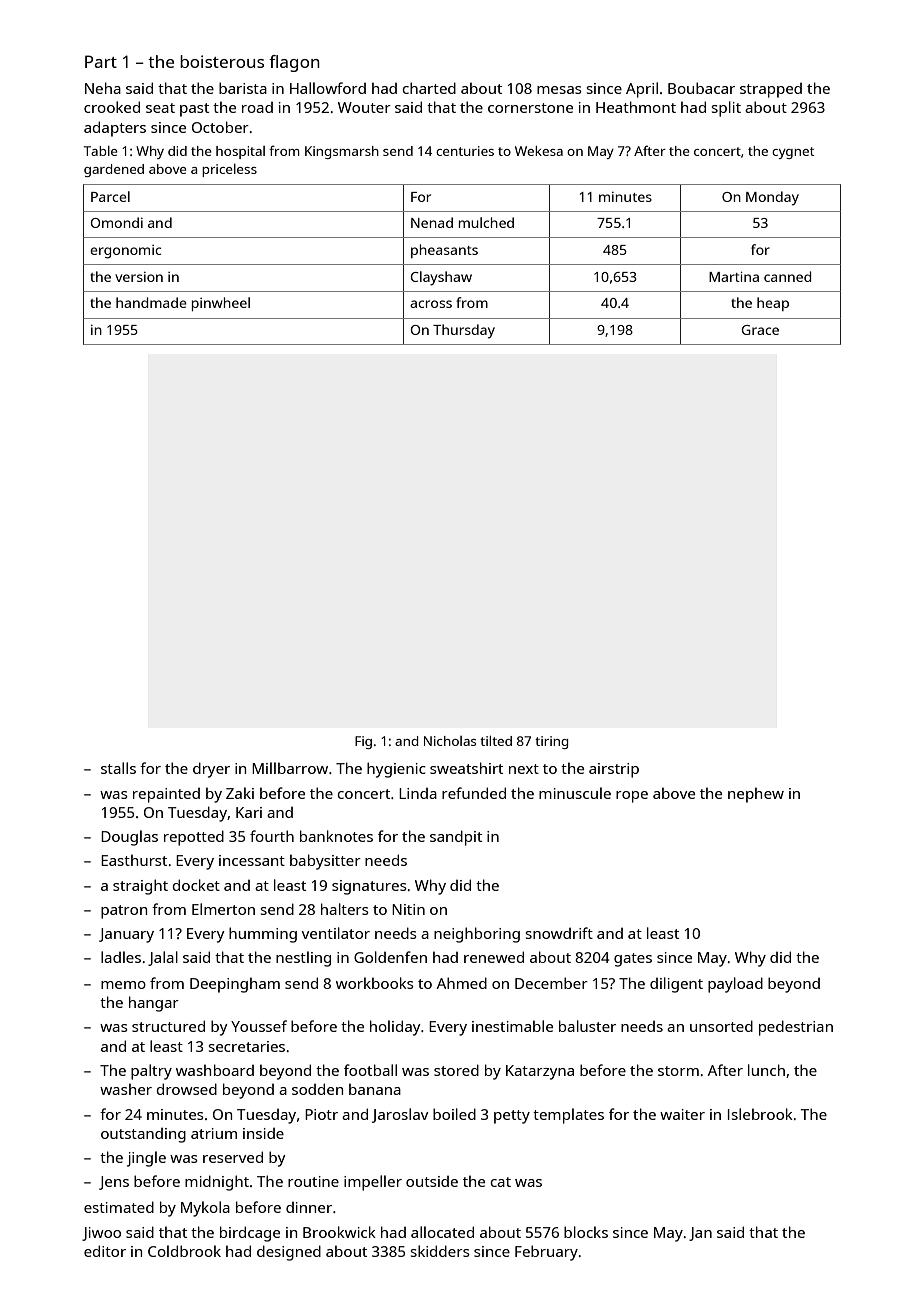 This page has height=1308, width=924. I want to click on payload, so click(735, 985).
